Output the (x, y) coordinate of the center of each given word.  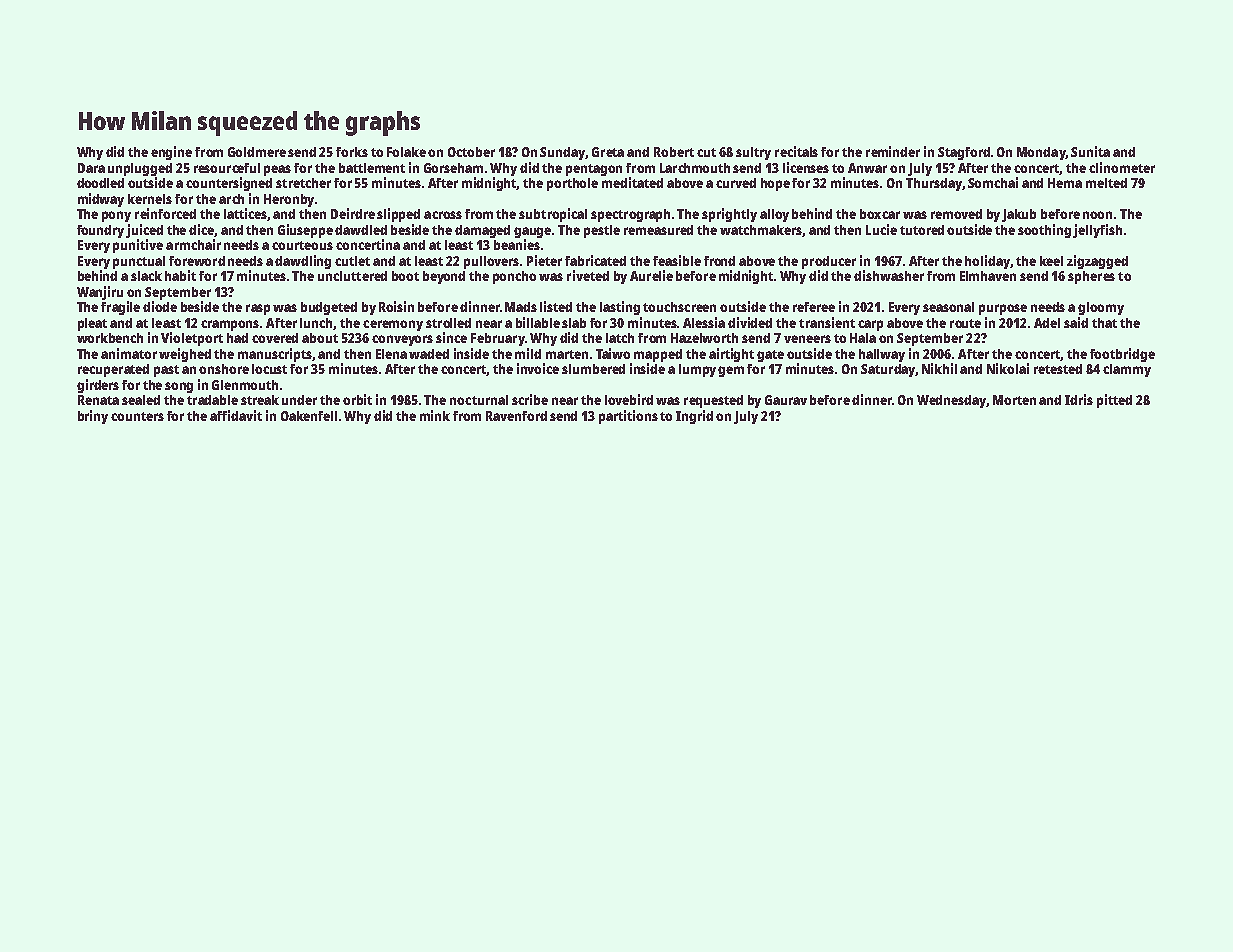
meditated (632, 182)
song (179, 387)
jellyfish (1097, 231)
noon (1097, 215)
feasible (677, 260)
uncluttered (352, 276)
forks (352, 152)
